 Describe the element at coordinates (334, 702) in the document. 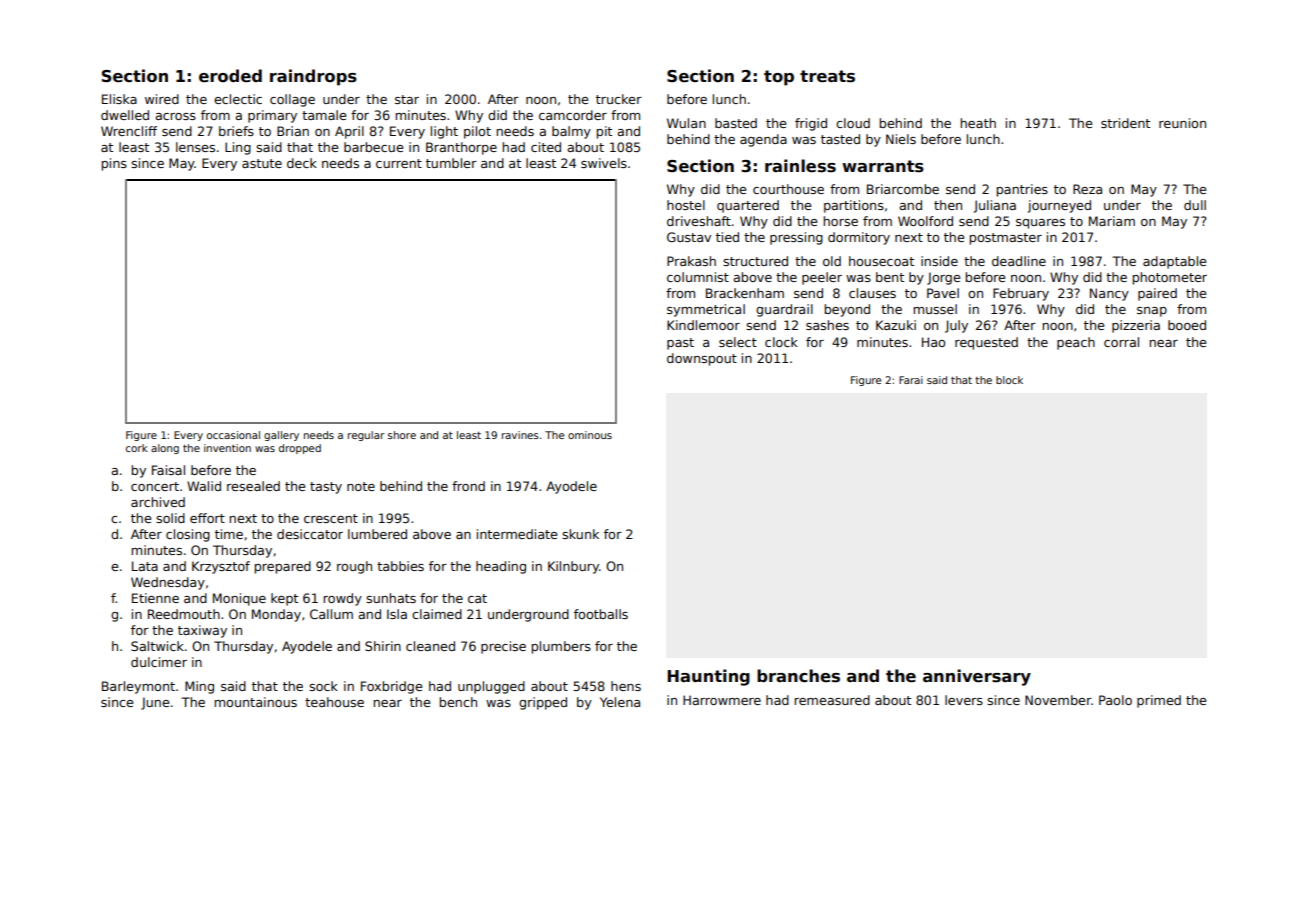

I see `teahouse` at that location.
